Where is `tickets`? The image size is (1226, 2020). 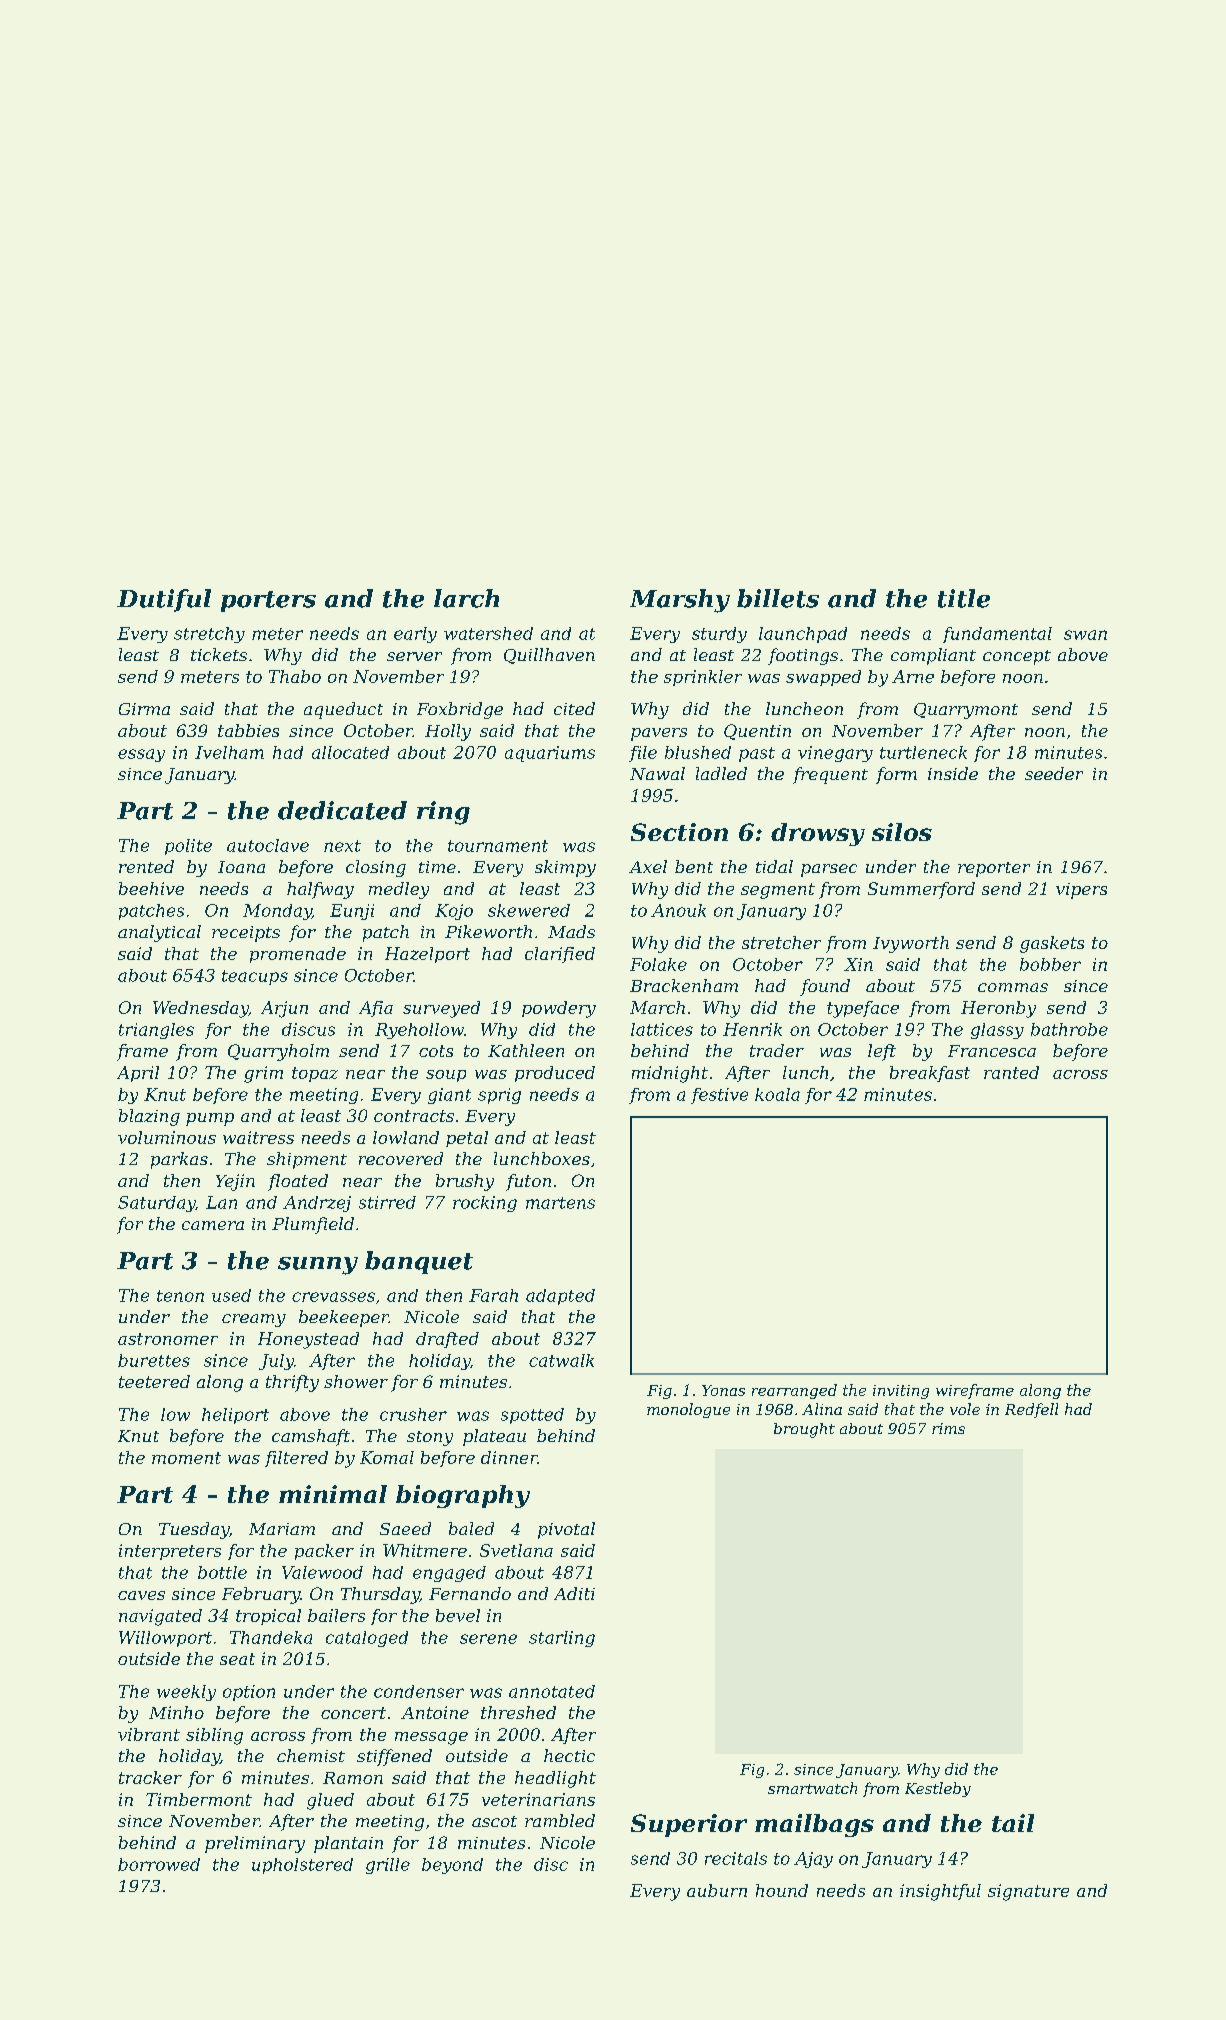
tickets is located at coordinates (219, 654).
